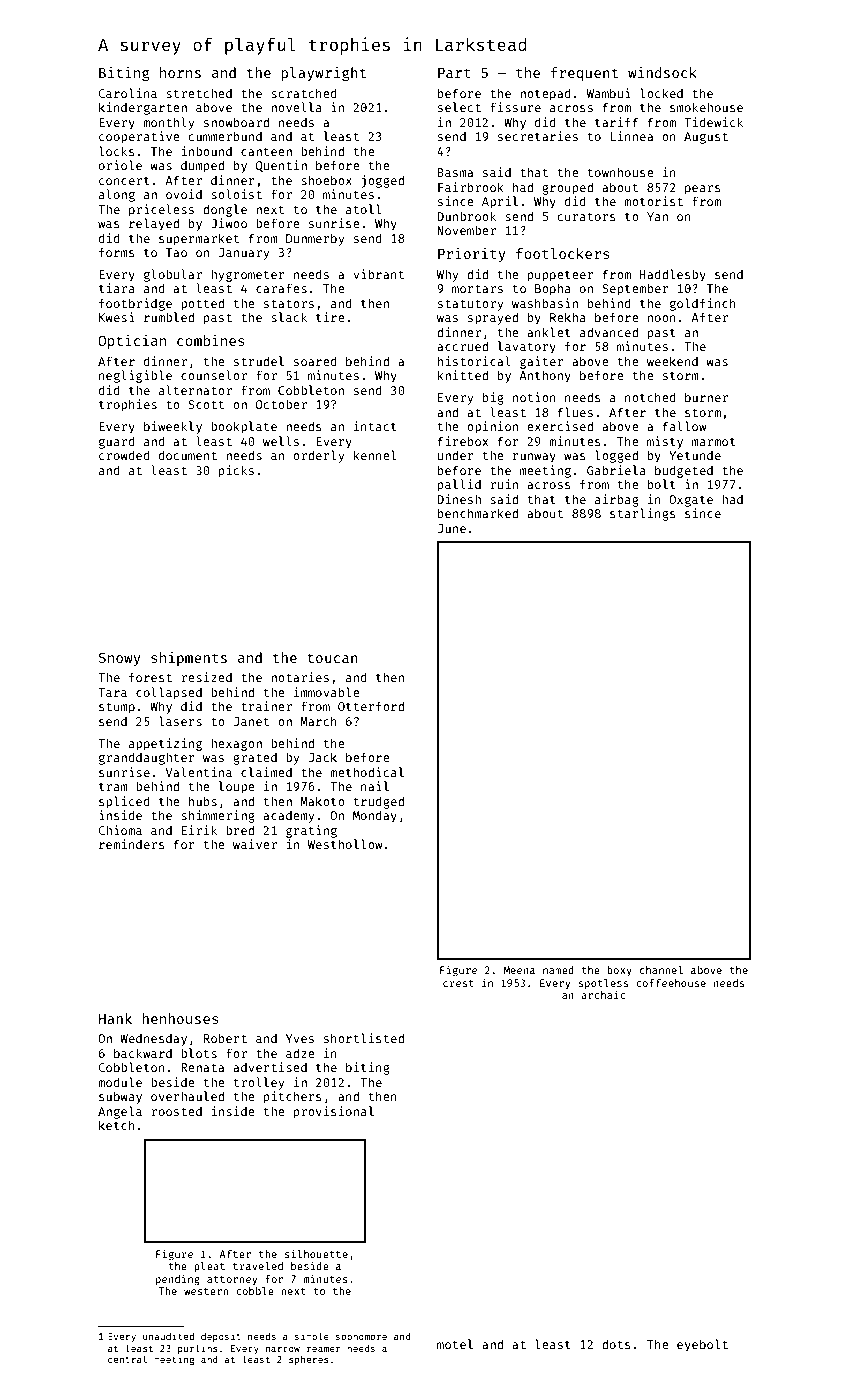 The width and height of the screenshot is (849, 1400). Describe the element at coordinates (662, 72) in the screenshot. I see `windsock` at that location.
